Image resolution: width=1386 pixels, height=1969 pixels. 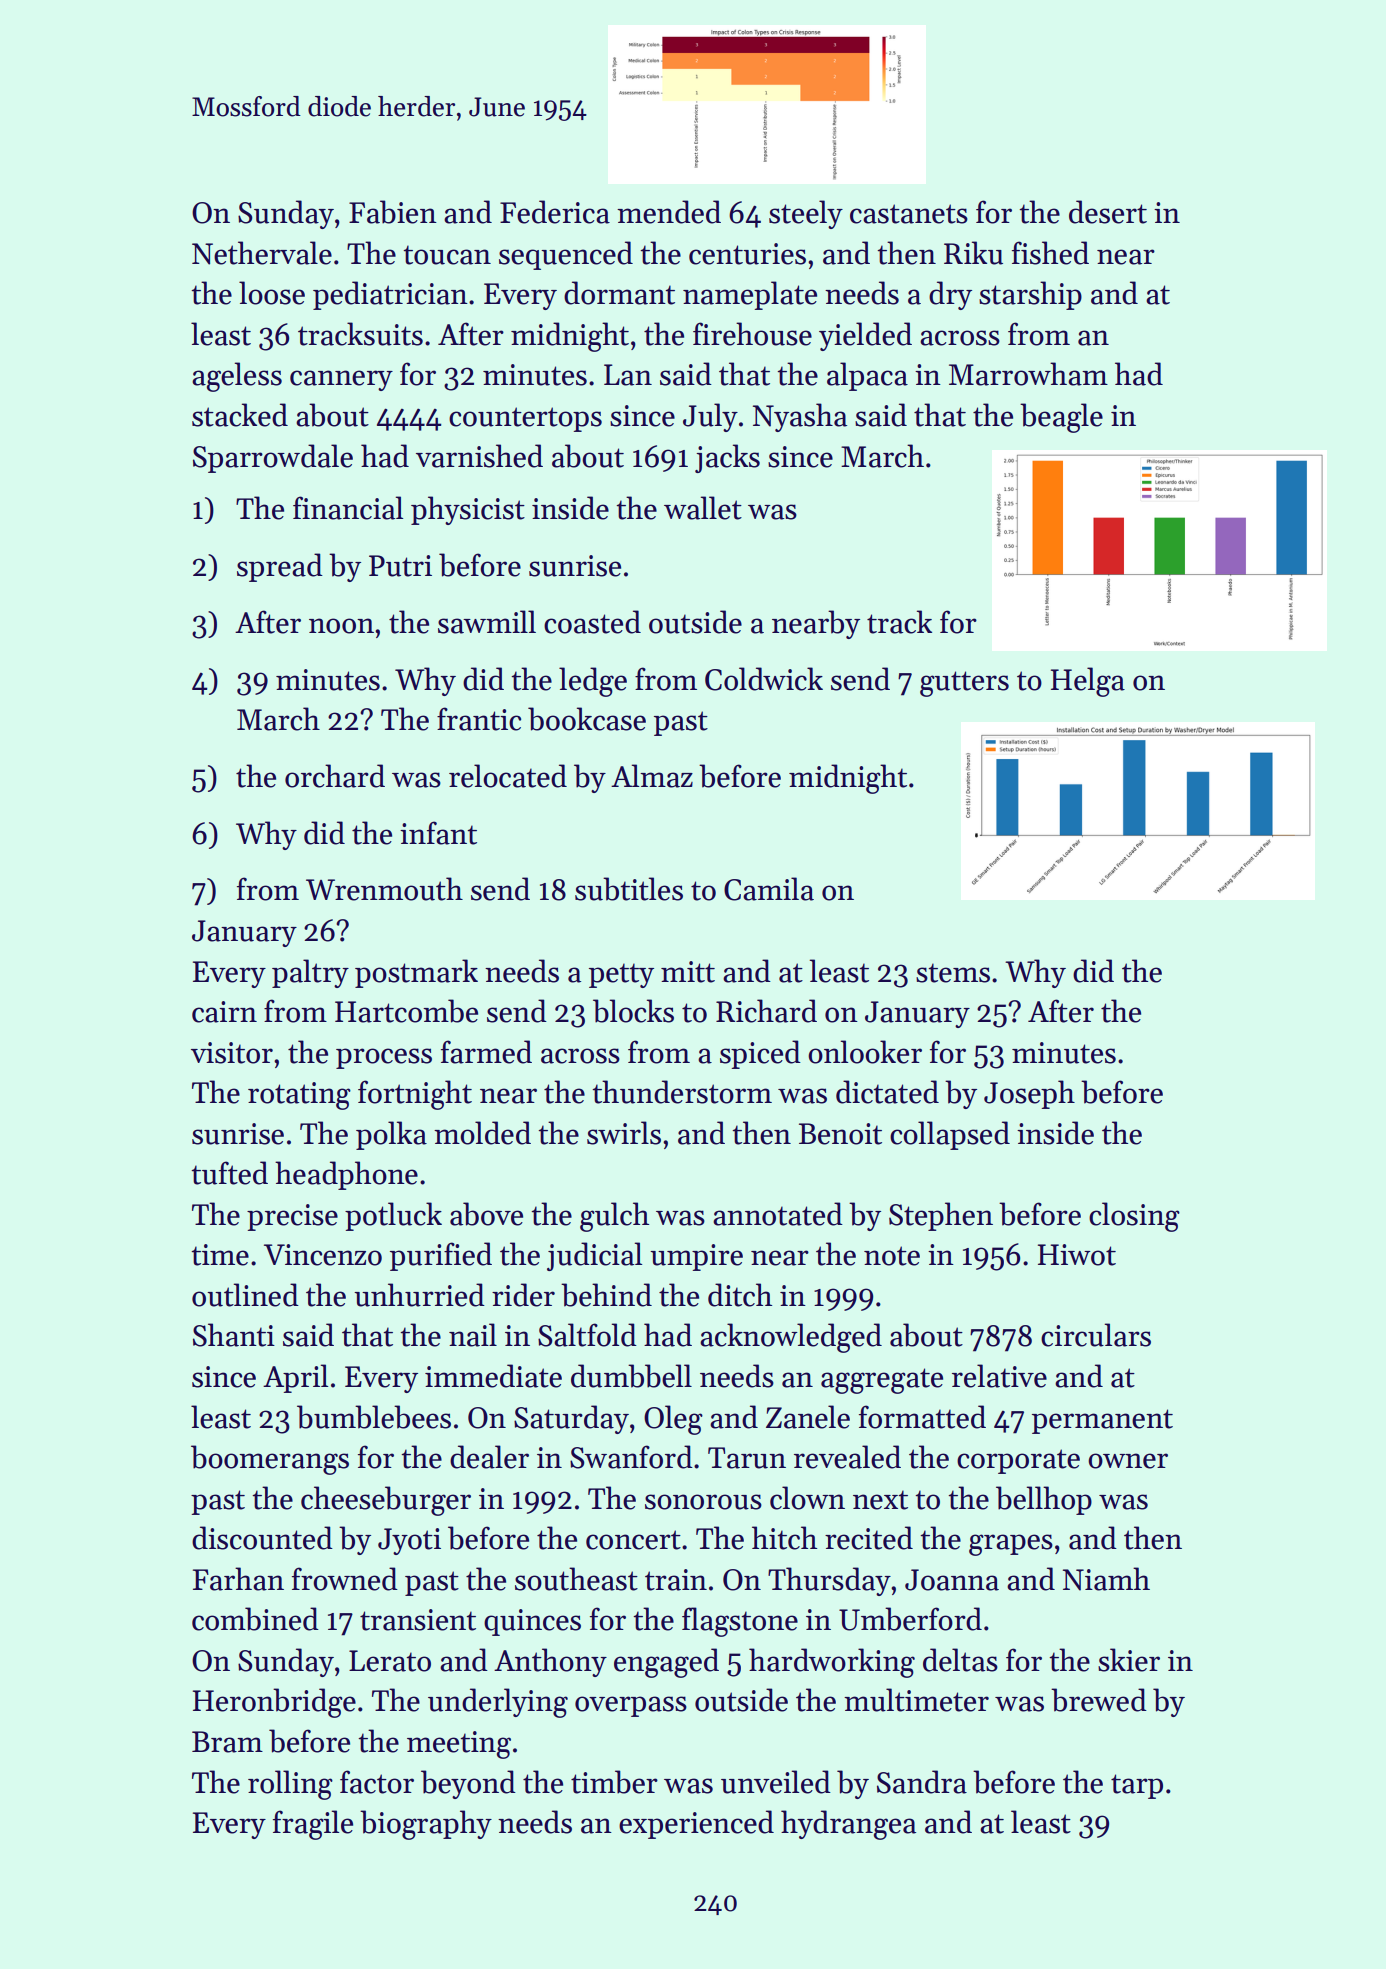 I want to click on outlined, so click(x=245, y=1295).
